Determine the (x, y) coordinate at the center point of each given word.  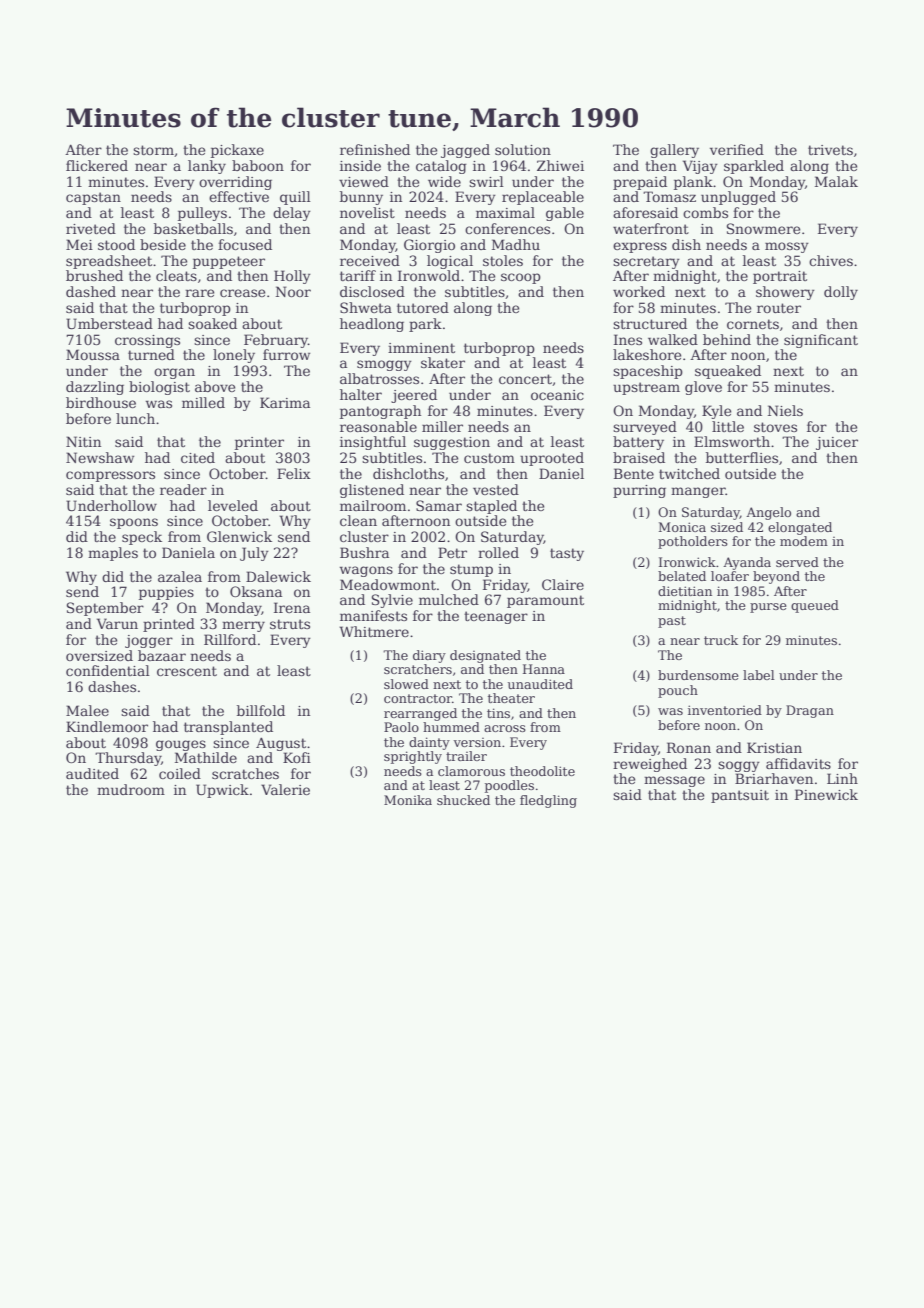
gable (565, 214)
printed (169, 625)
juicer (837, 443)
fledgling (548, 801)
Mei (79, 244)
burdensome (698, 675)
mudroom (131, 789)
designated (485, 656)
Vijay (700, 167)
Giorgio (429, 246)
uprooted (552, 459)
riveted (91, 228)
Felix (294, 473)
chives (831, 260)
